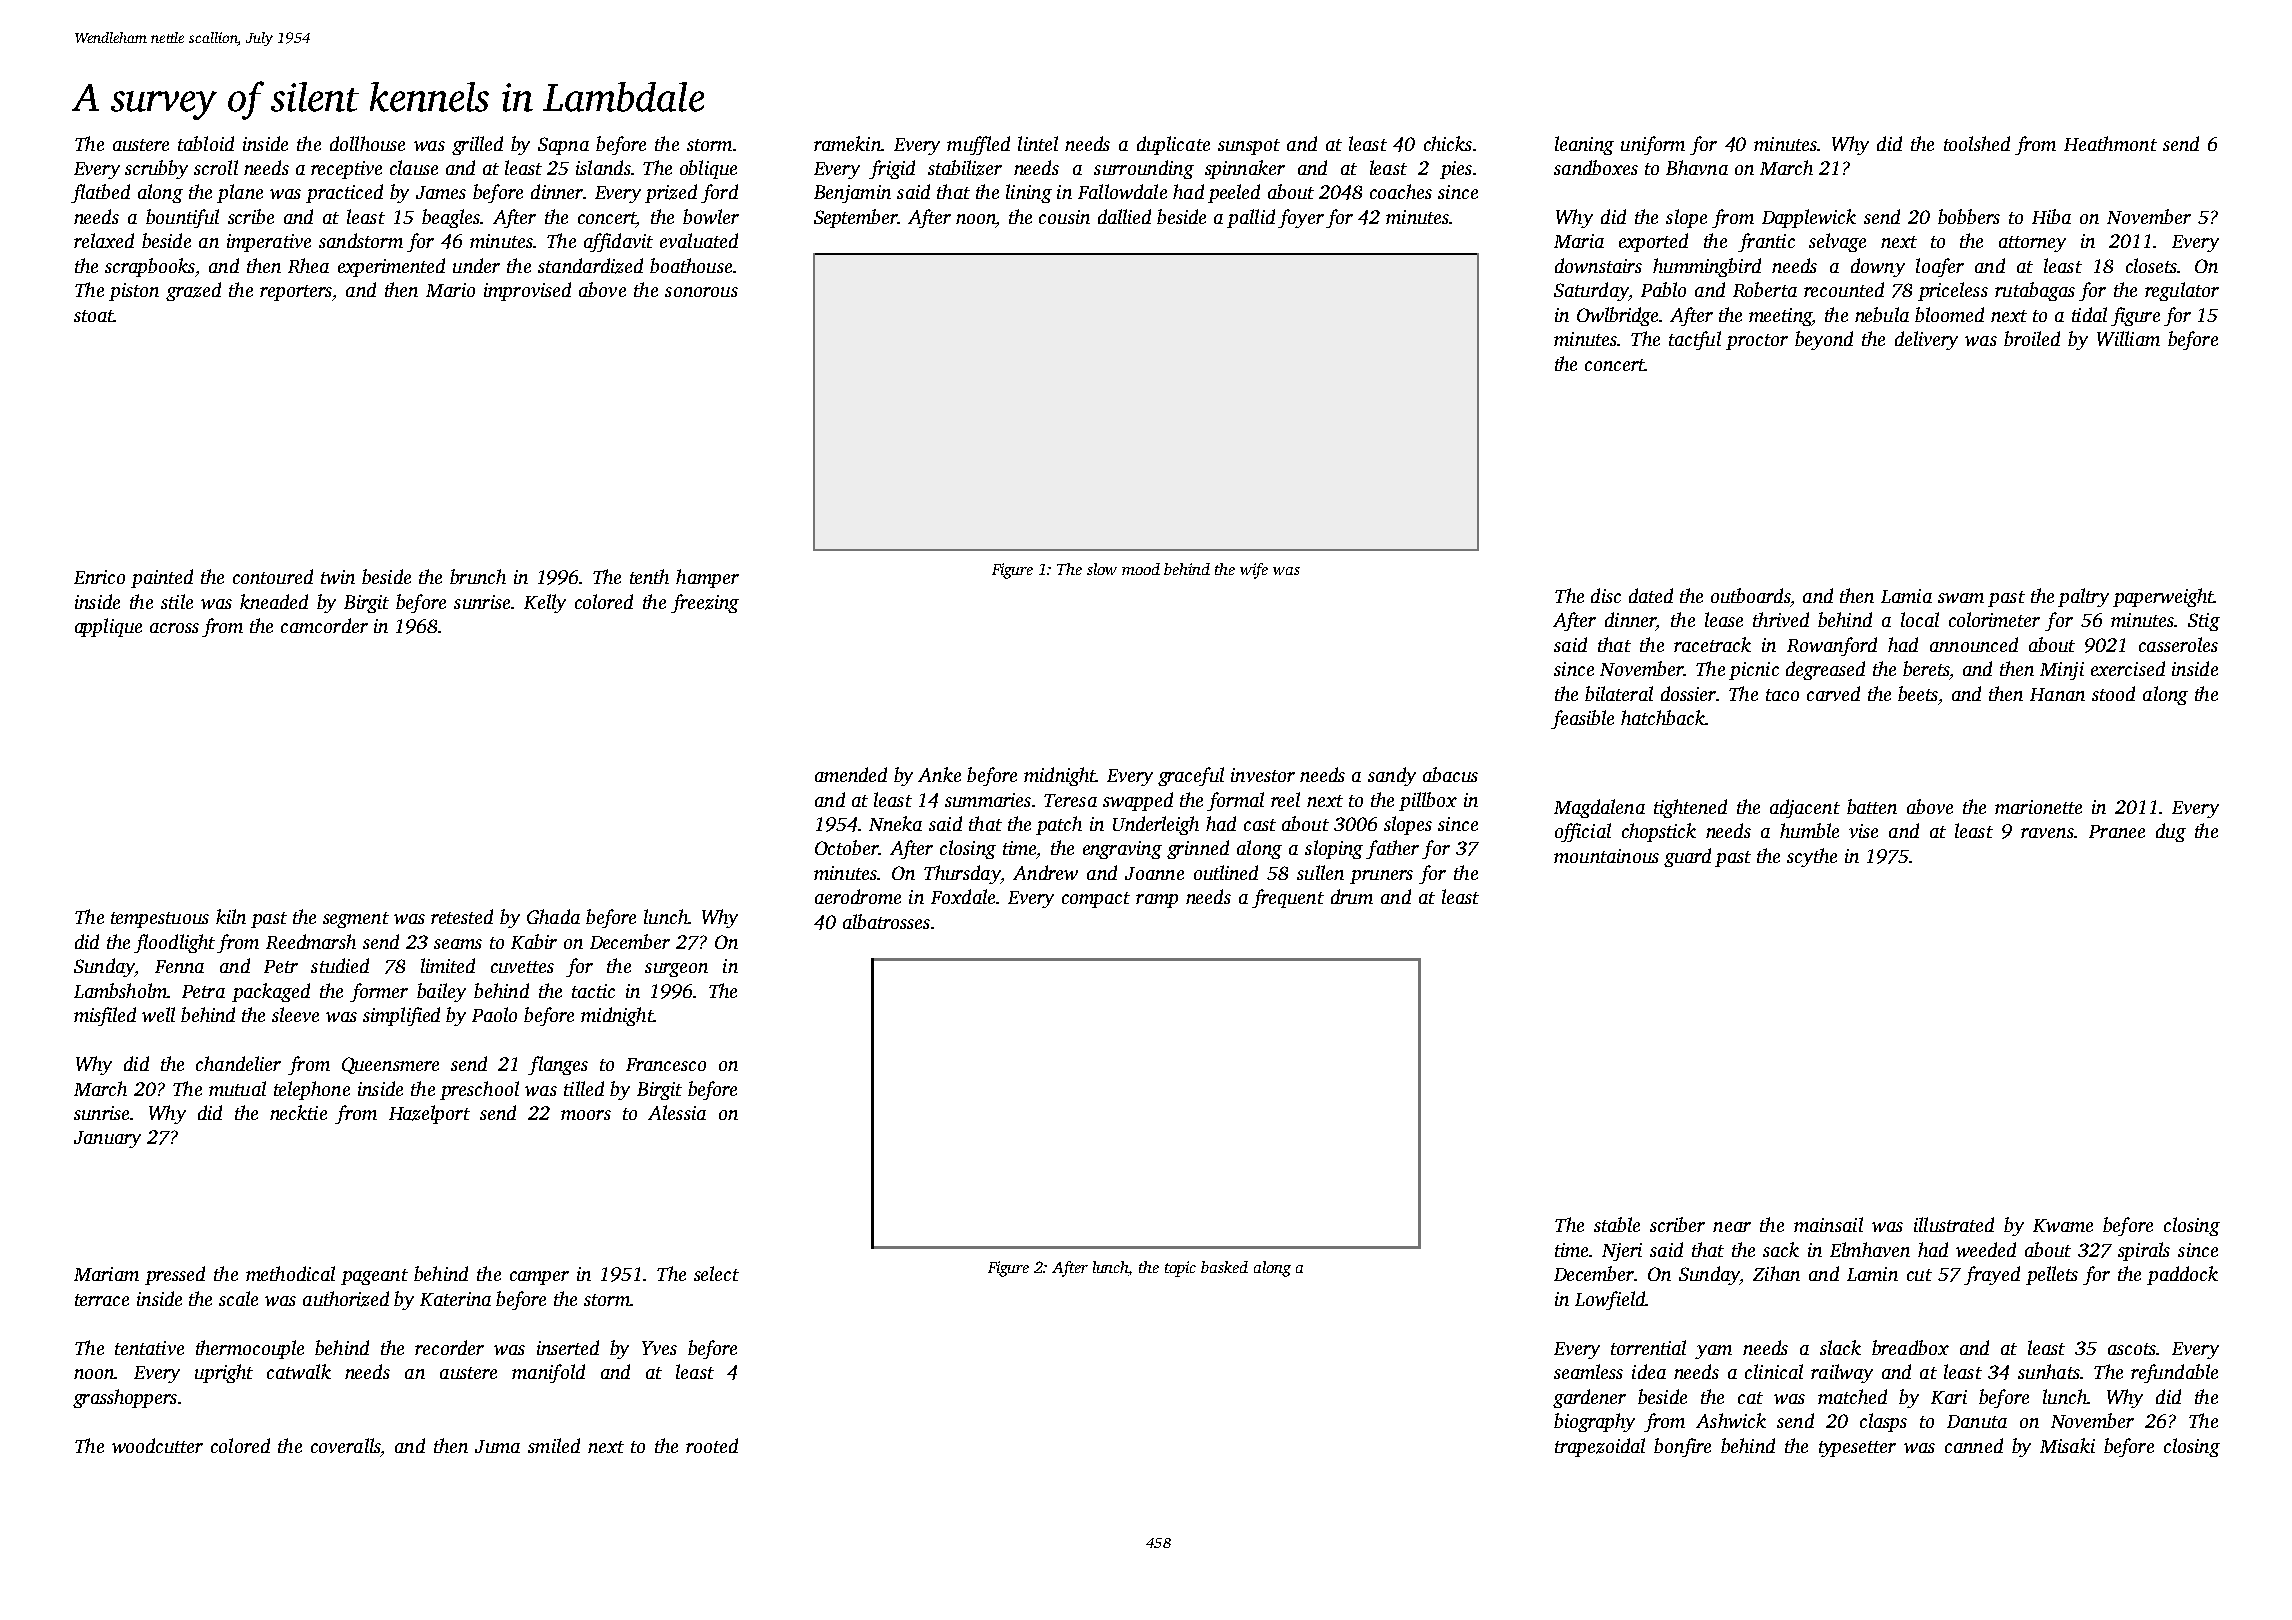 Image resolution: width=2292 pixels, height=1620 pixels. Describe the element at coordinates (312, 1090) in the screenshot. I see `telephone` at that location.
